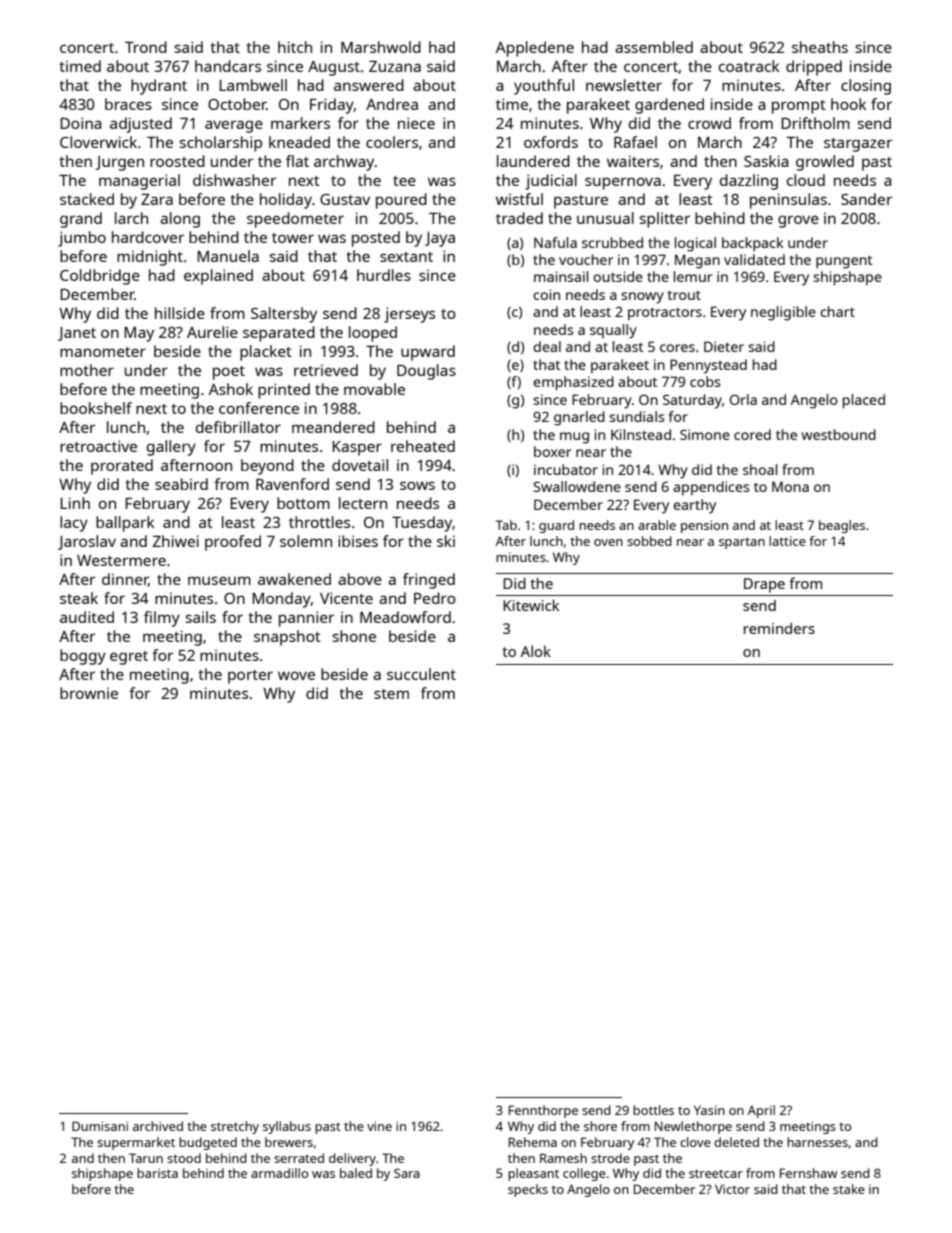 This screenshot has height=1233, width=952. What do you see at coordinates (535, 49) in the screenshot?
I see `Appledene` at bounding box center [535, 49].
